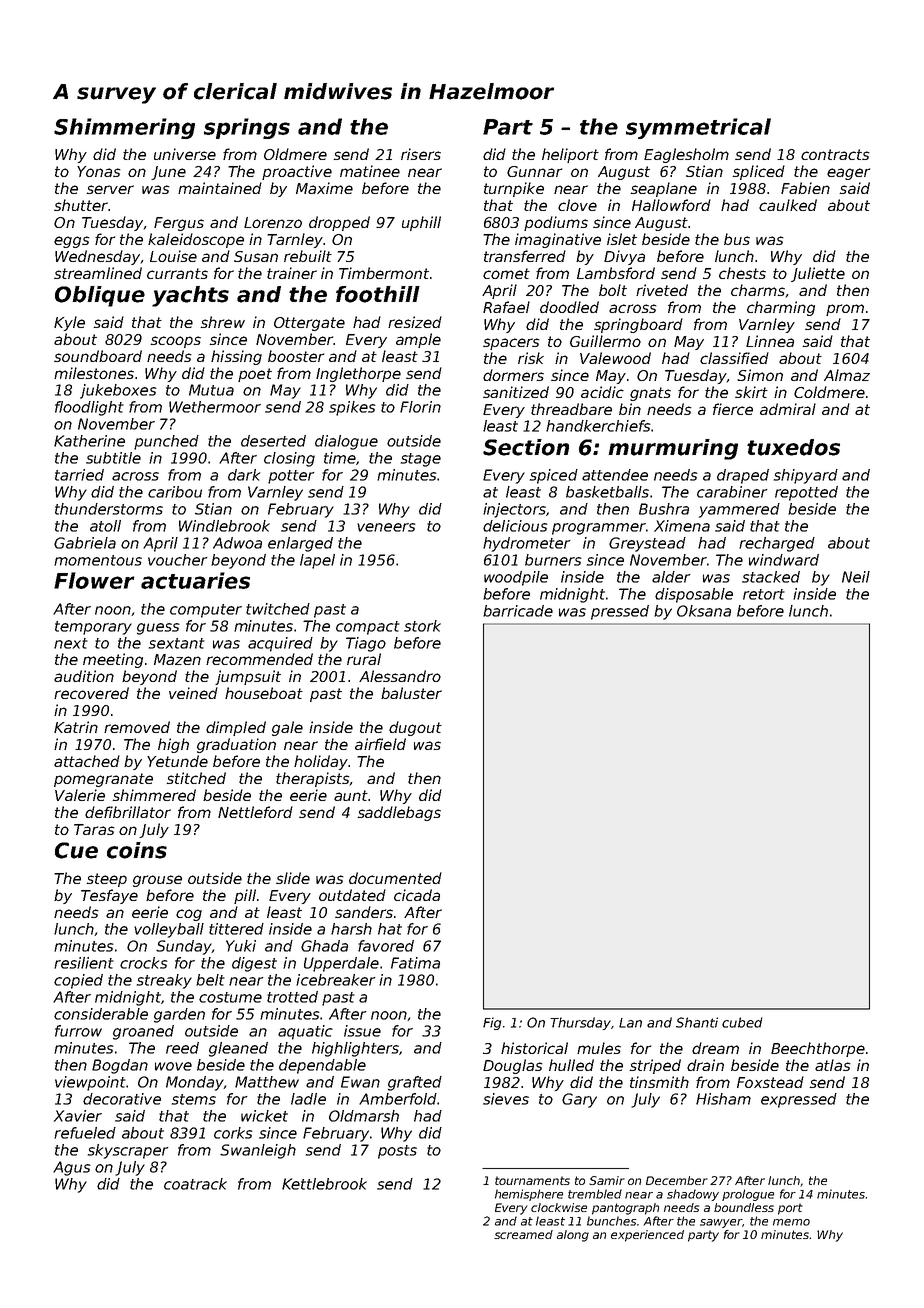 Image resolution: width=924 pixels, height=1308 pixels. What do you see at coordinates (647, 1236) in the screenshot?
I see `experienced` at bounding box center [647, 1236].
